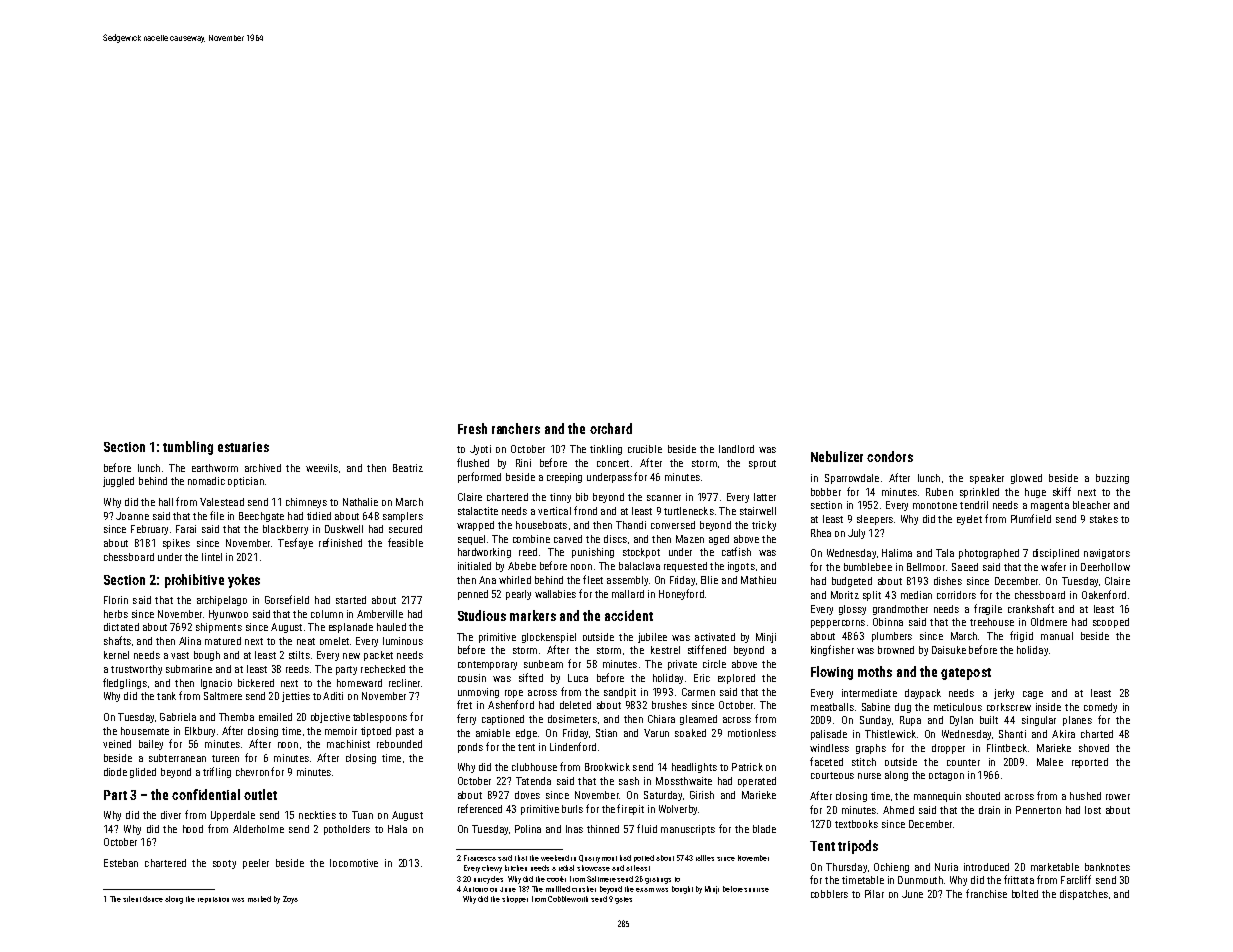 Image resolution: width=1233 pixels, height=952 pixels. What do you see at coordinates (829, 894) in the document?
I see `cobblers` at bounding box center [829, 894].
